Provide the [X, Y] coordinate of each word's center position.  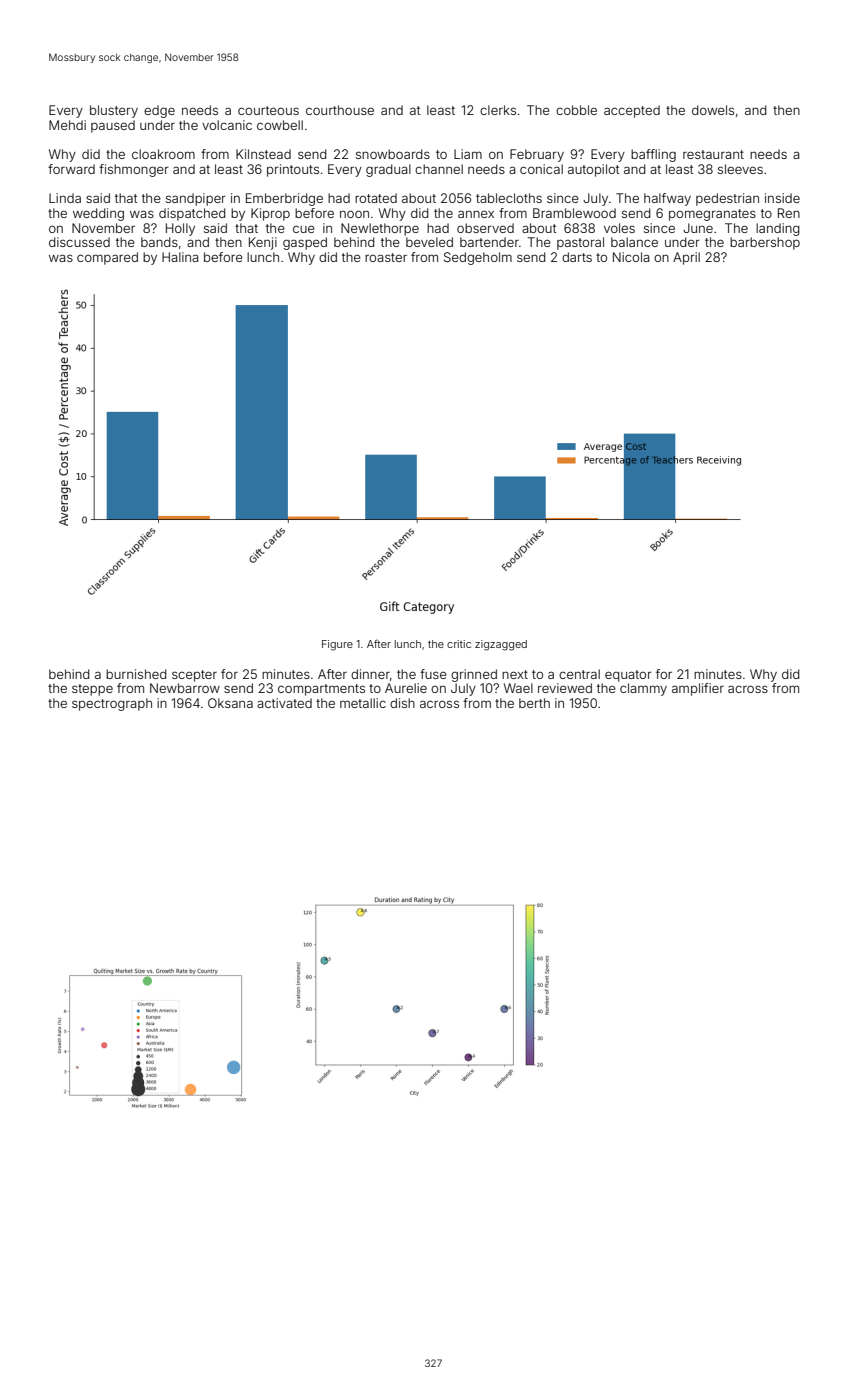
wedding [98, 214]
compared [107, 258]
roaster [386, 257]
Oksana [230, 703]
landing [778, 229]
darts [577, 257]
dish [402, 703]
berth [534, 703]
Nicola [631, 257]
